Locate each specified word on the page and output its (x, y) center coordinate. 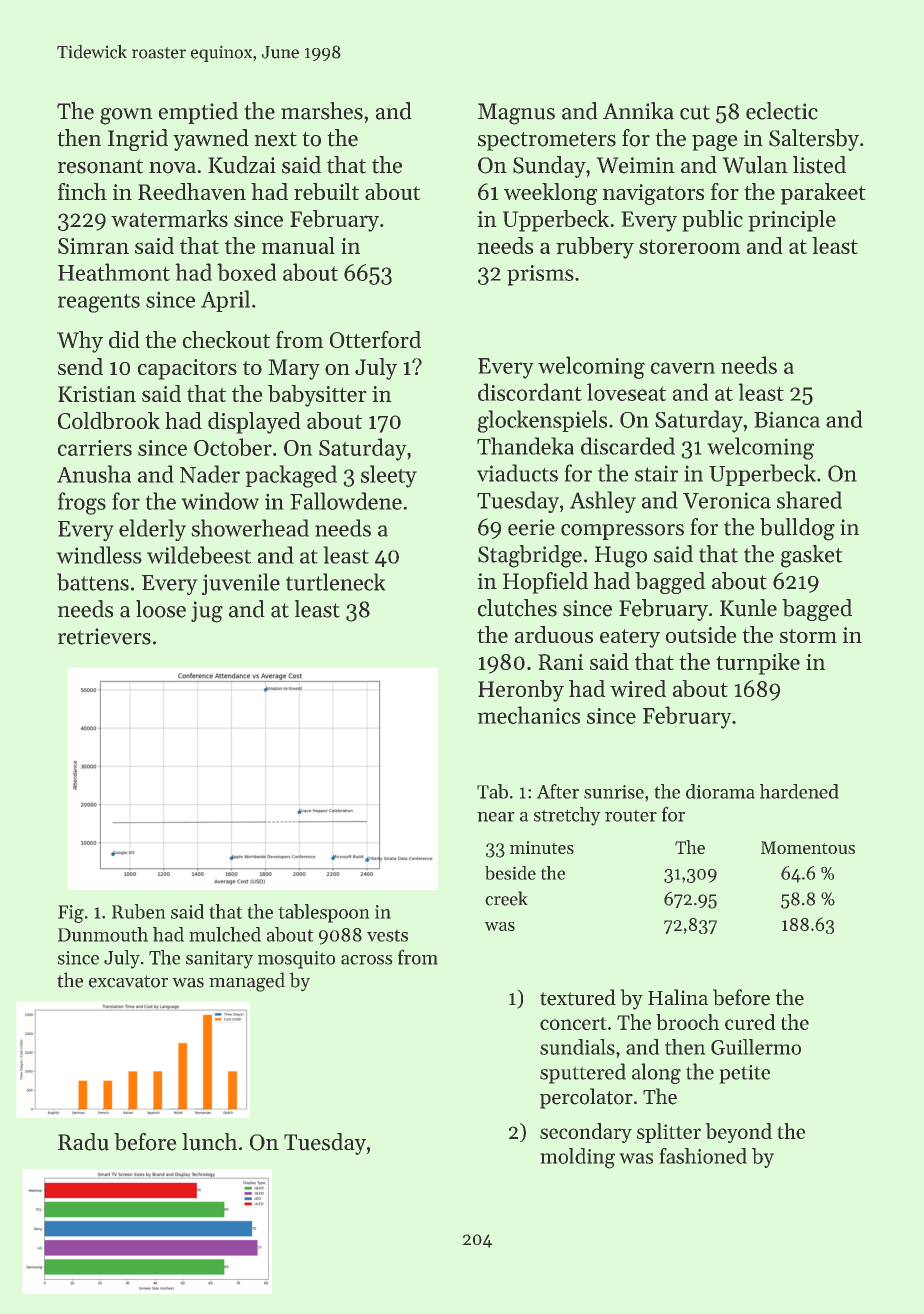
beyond (739, 1133)
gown (126, 116)
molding (578, 1158)
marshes (322, 111)
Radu (83, 1142)
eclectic (782, 111)
